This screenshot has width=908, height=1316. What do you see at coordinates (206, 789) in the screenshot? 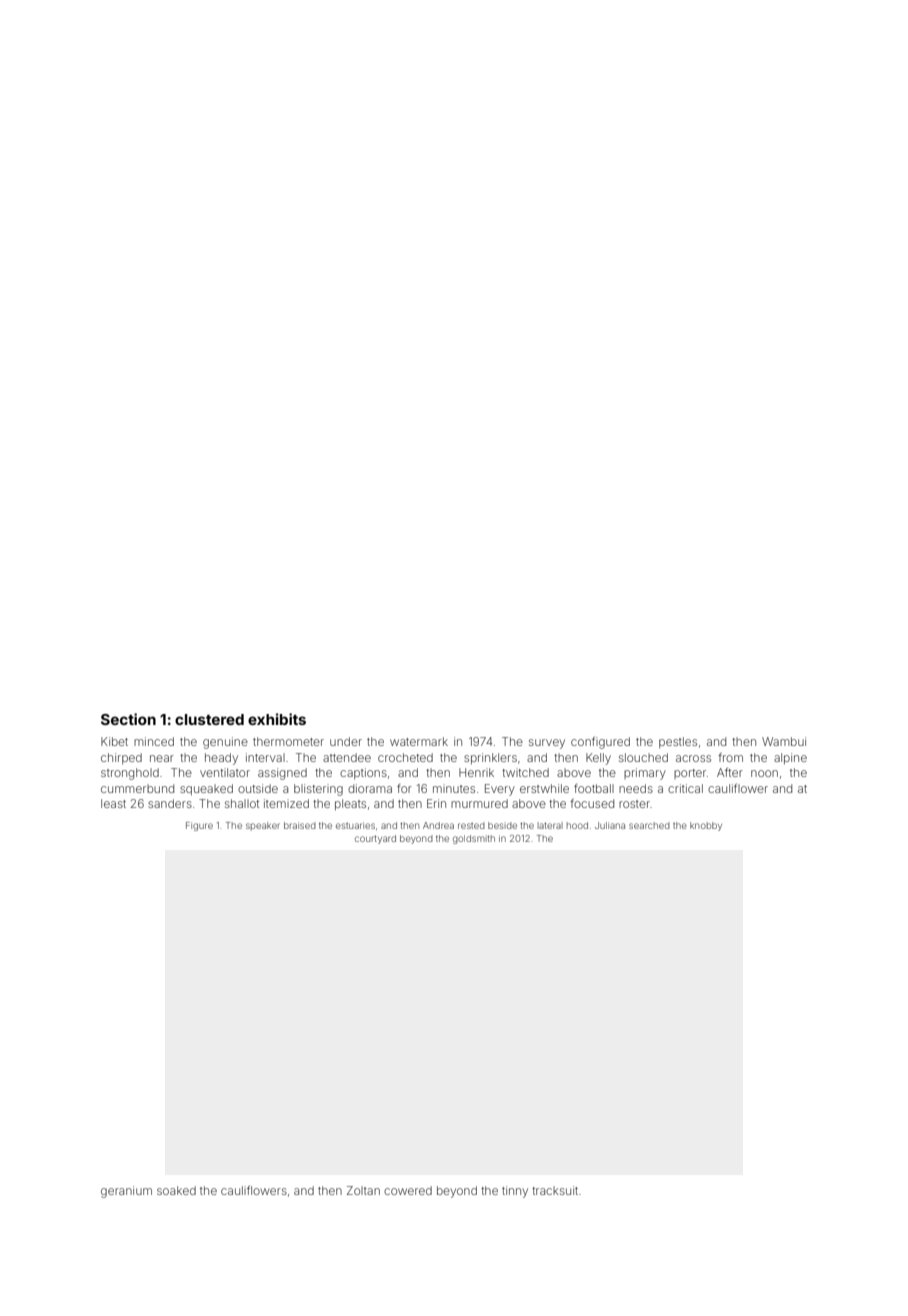
I see `squeaked` at bounding box center [206, 789].
